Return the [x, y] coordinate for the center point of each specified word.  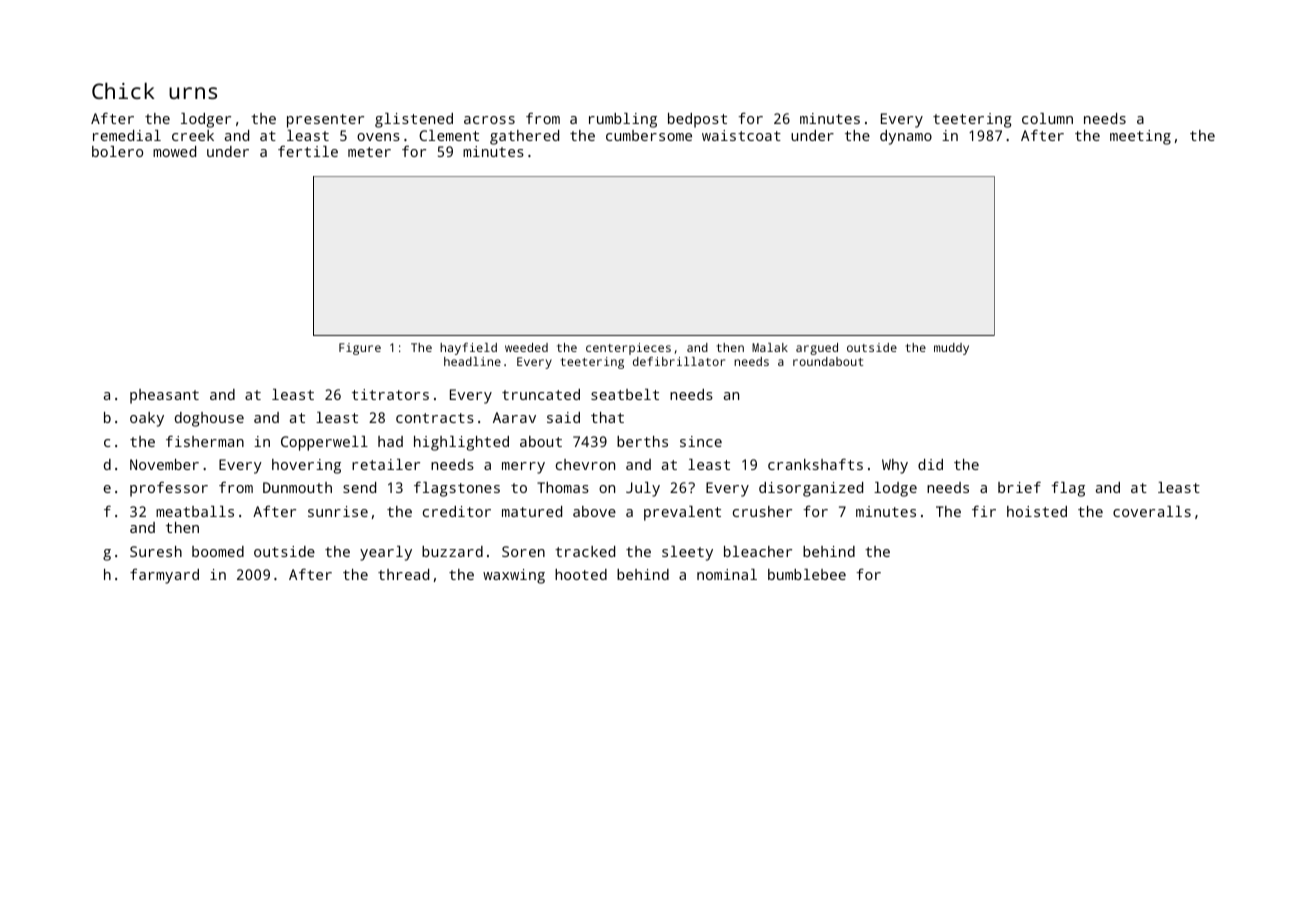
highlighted [461, 443]
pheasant [164, 396]
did [930, 464]
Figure [360, 349]
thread [403, 574]
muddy [951, 349]
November [164, 464]
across [489, 120]
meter [369, 152]
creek [193, 135]
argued [817, 349]
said [563, 417]
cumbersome [649, 135]
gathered [524, 137]
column [1047, 118]
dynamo [906, 137]
